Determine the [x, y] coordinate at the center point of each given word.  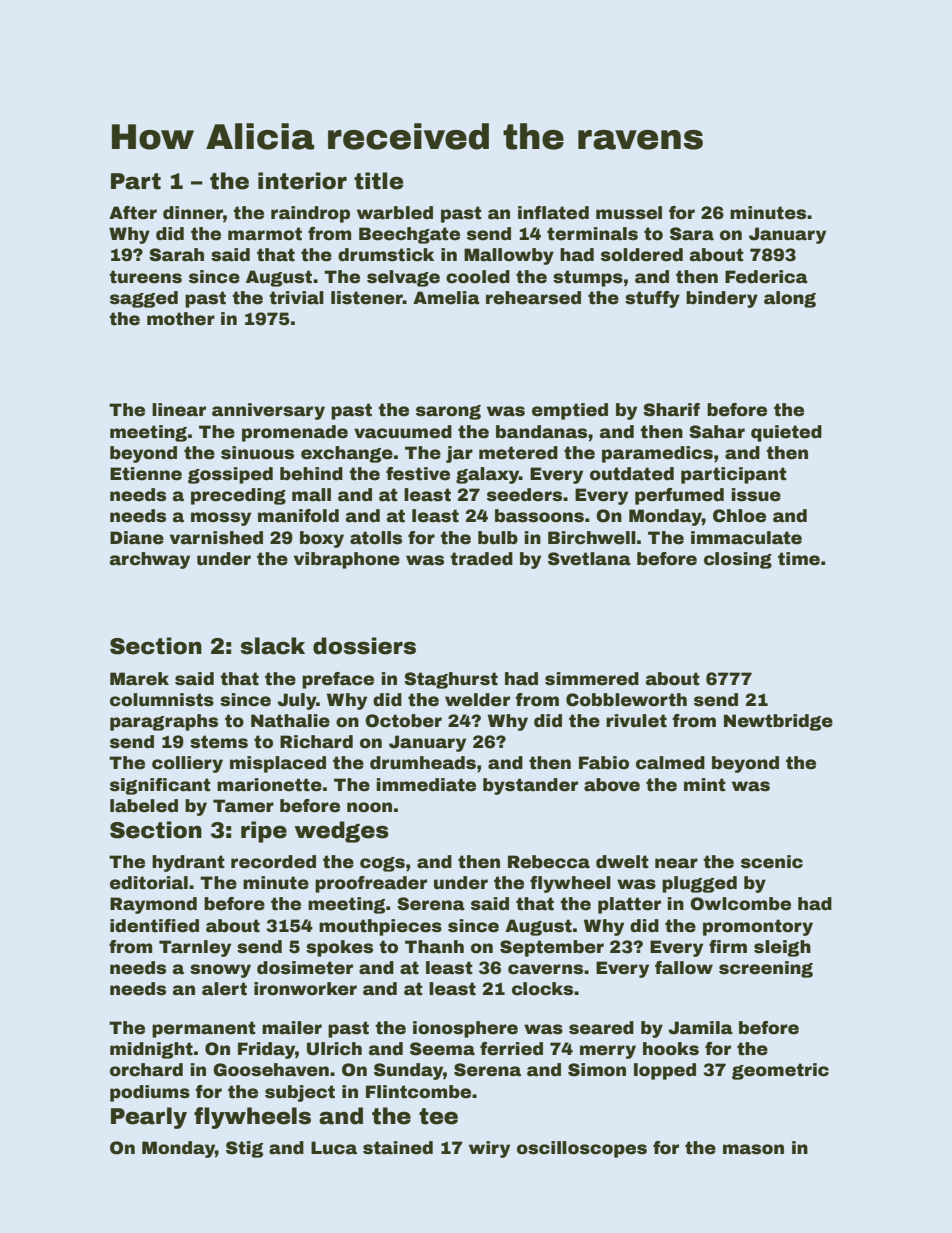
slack [272, 646]
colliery [187, 764]
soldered [642, 255]
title [378, 181]
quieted [786, 433]
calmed [670, 763]
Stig [244, 1149]
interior [302, 181]
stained [398, 1148]
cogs [382, 864]
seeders [524, 495]
